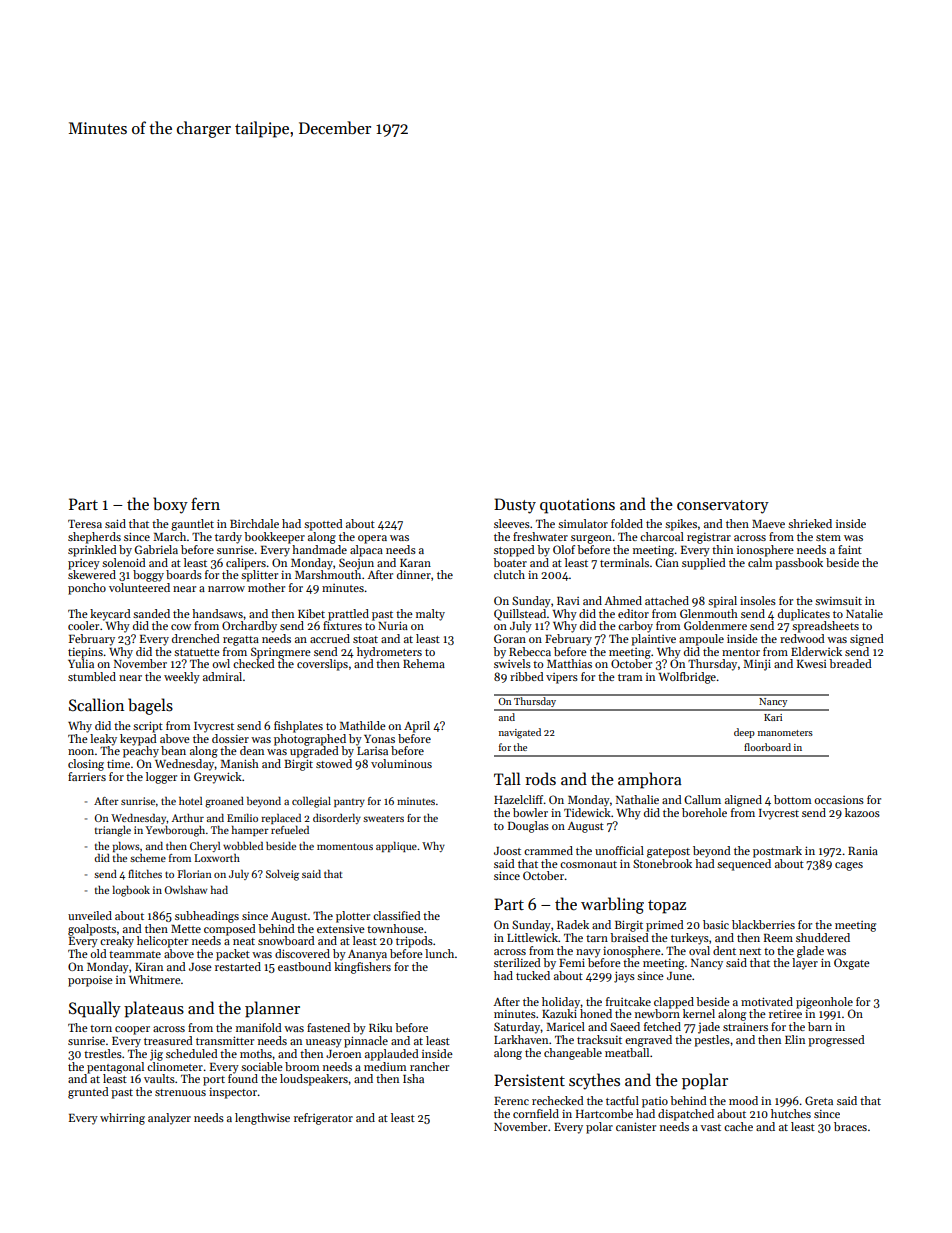  I want to click on Natalie, so click(864, 613).
